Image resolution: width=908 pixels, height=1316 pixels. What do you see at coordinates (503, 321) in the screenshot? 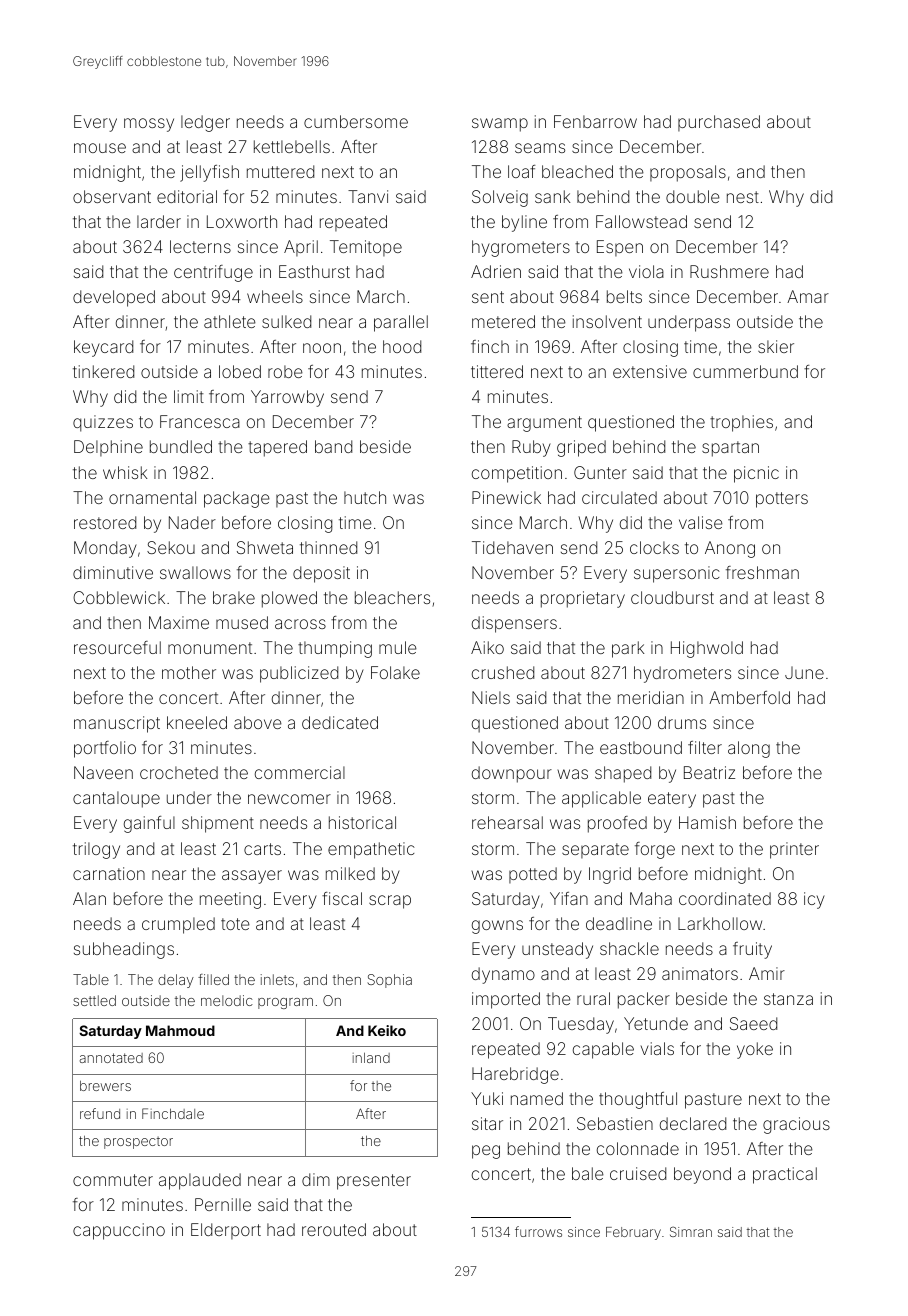
I see `metered` at bounding box center [503, 321].
